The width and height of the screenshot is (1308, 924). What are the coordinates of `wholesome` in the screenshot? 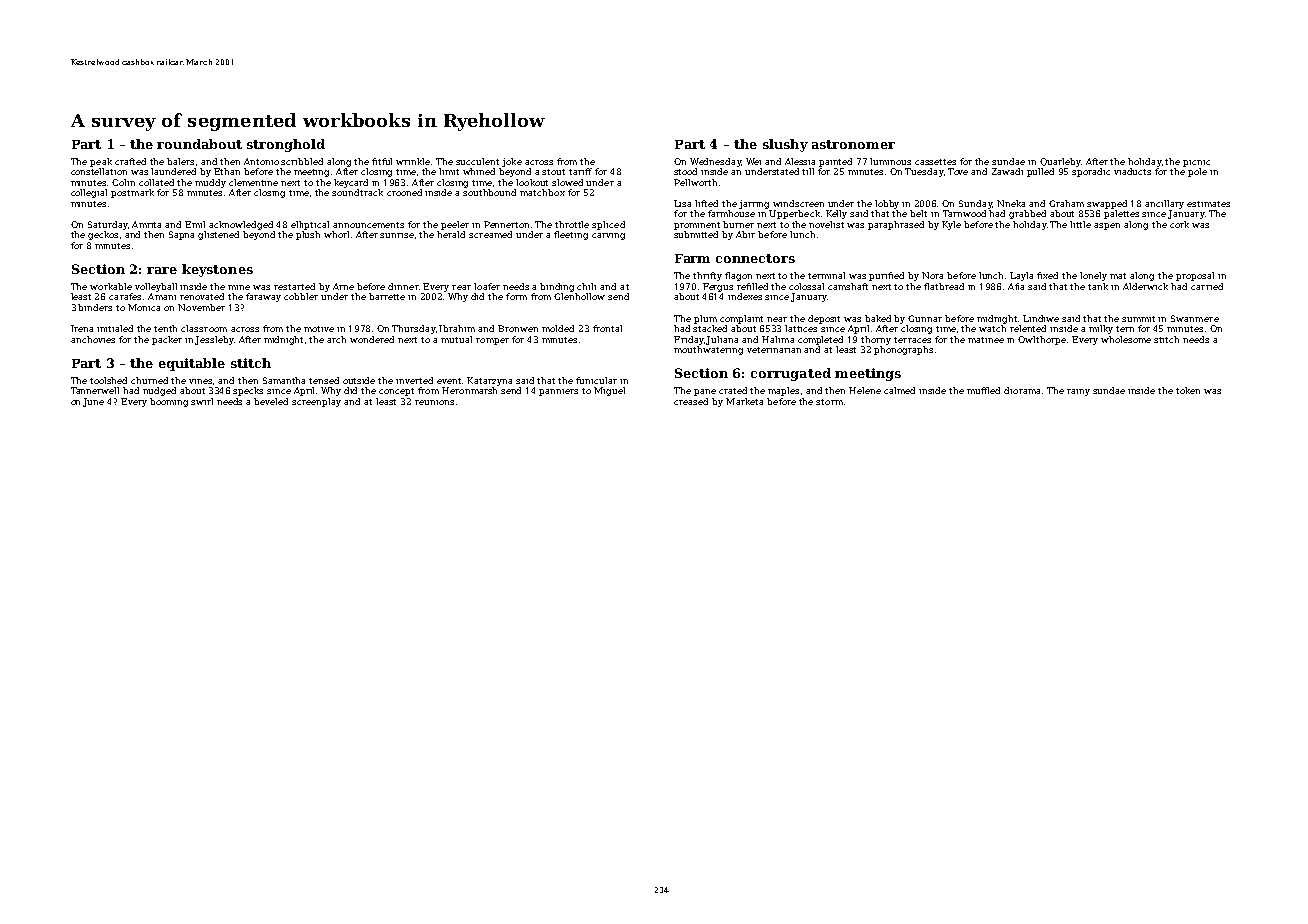 It's located at (1126, 339).
